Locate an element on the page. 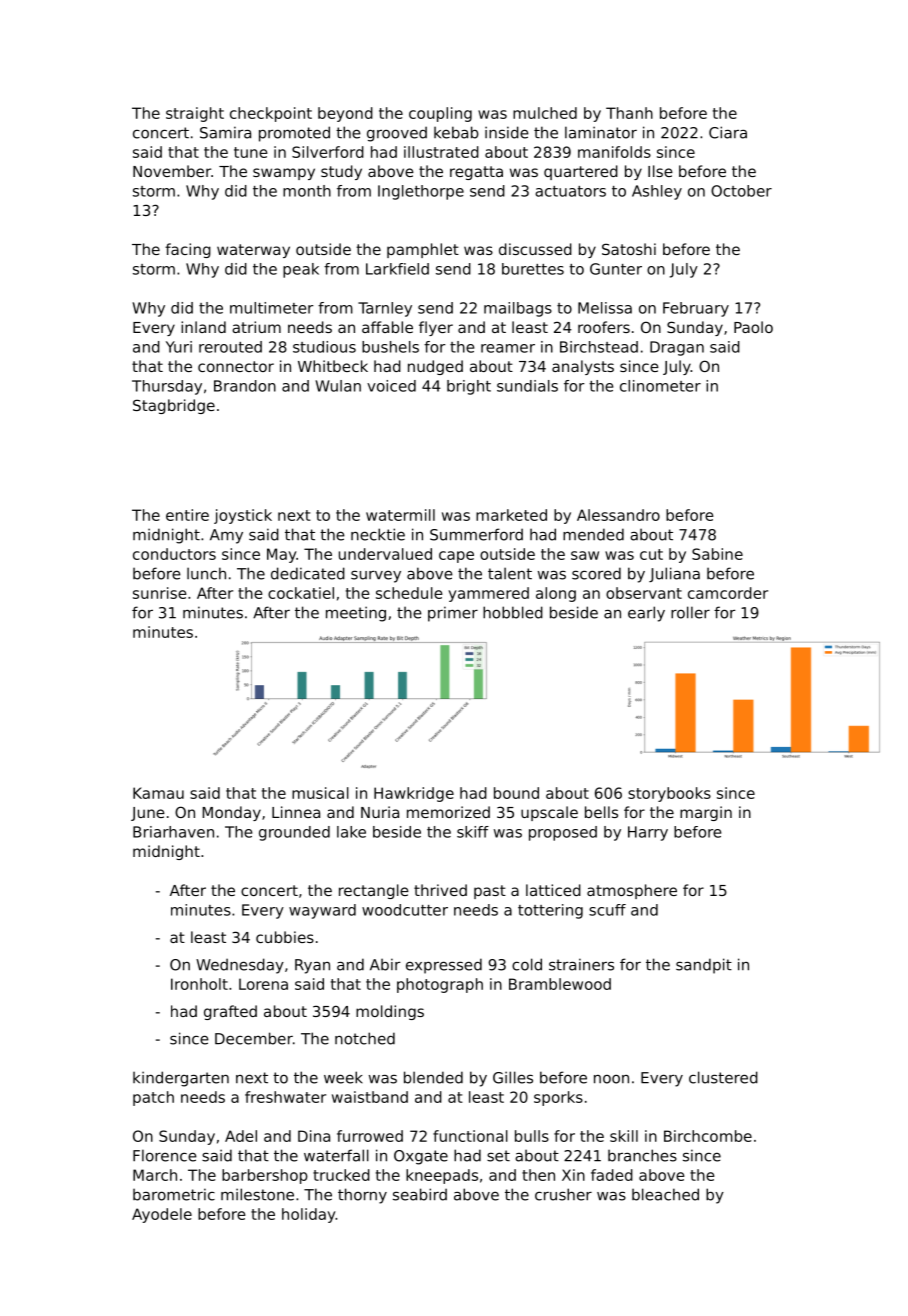 The image size is (908, 1316). inland is located at coordinates (203, 327).
